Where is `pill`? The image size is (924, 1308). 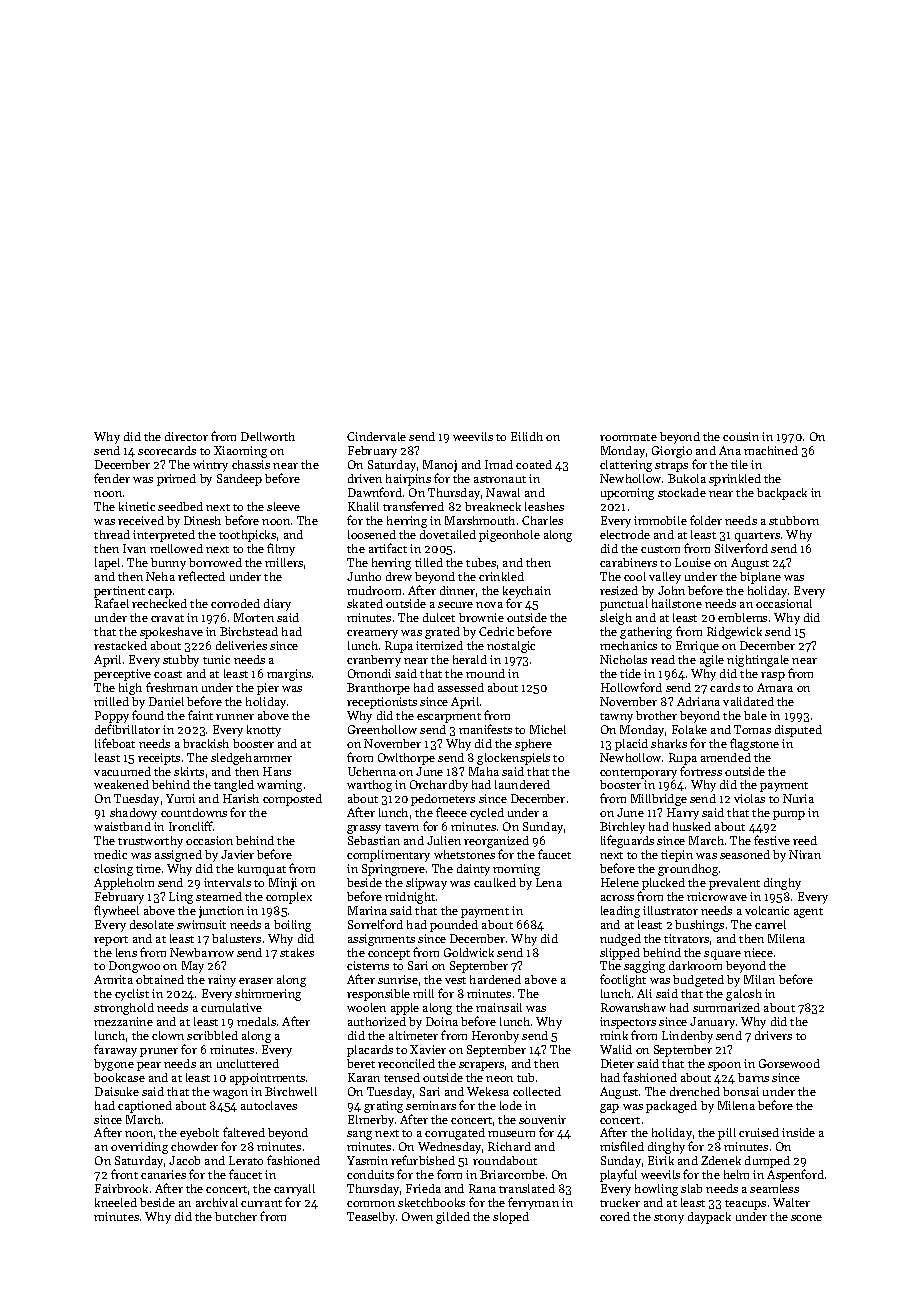 pill is located at coordinates (727, 1134).
